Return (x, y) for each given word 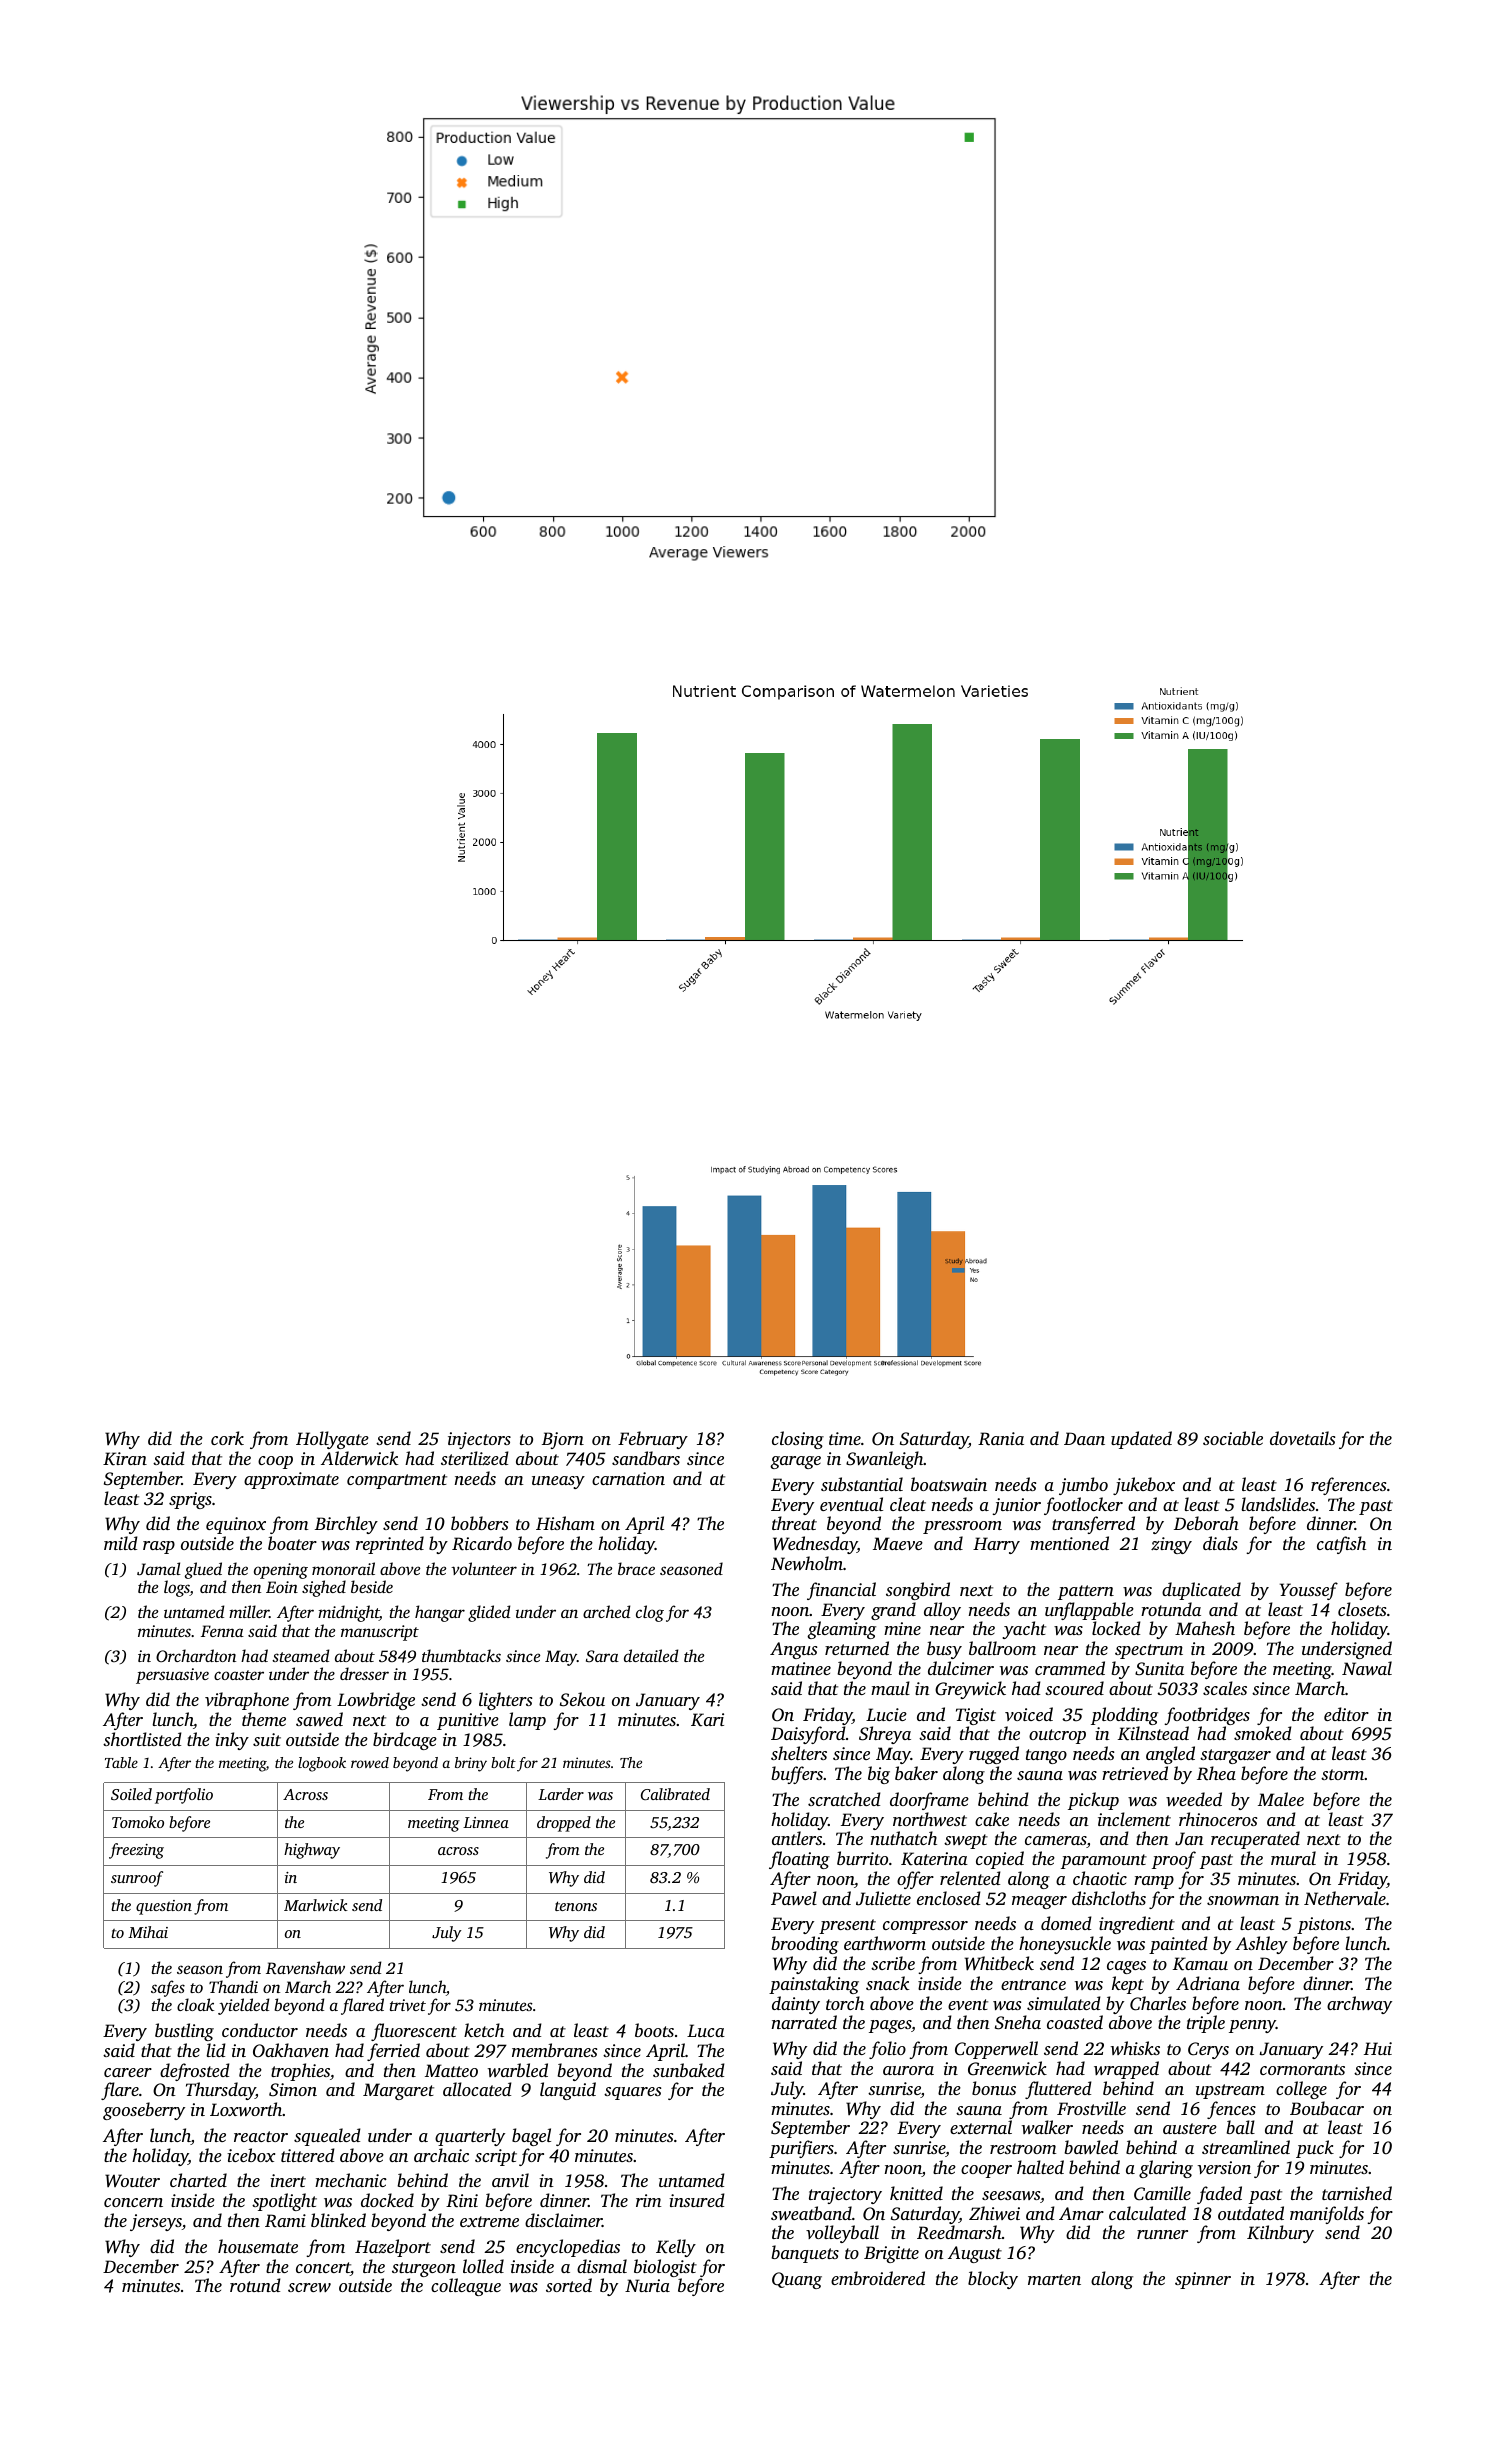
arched (606, 1611)
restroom (1023, 2148)
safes (168, 1988)
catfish (1341, 1545)
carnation (628, 1478)
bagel (531, 2137)
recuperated (1255, 1840)
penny (1252, 2026)
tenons (576, 1906)
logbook (322, 1764)
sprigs (190, 1500)
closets (1362, 1609)
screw (309, 2287)
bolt (503, 1762)
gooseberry (144, 2111)
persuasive (172, 1676)
